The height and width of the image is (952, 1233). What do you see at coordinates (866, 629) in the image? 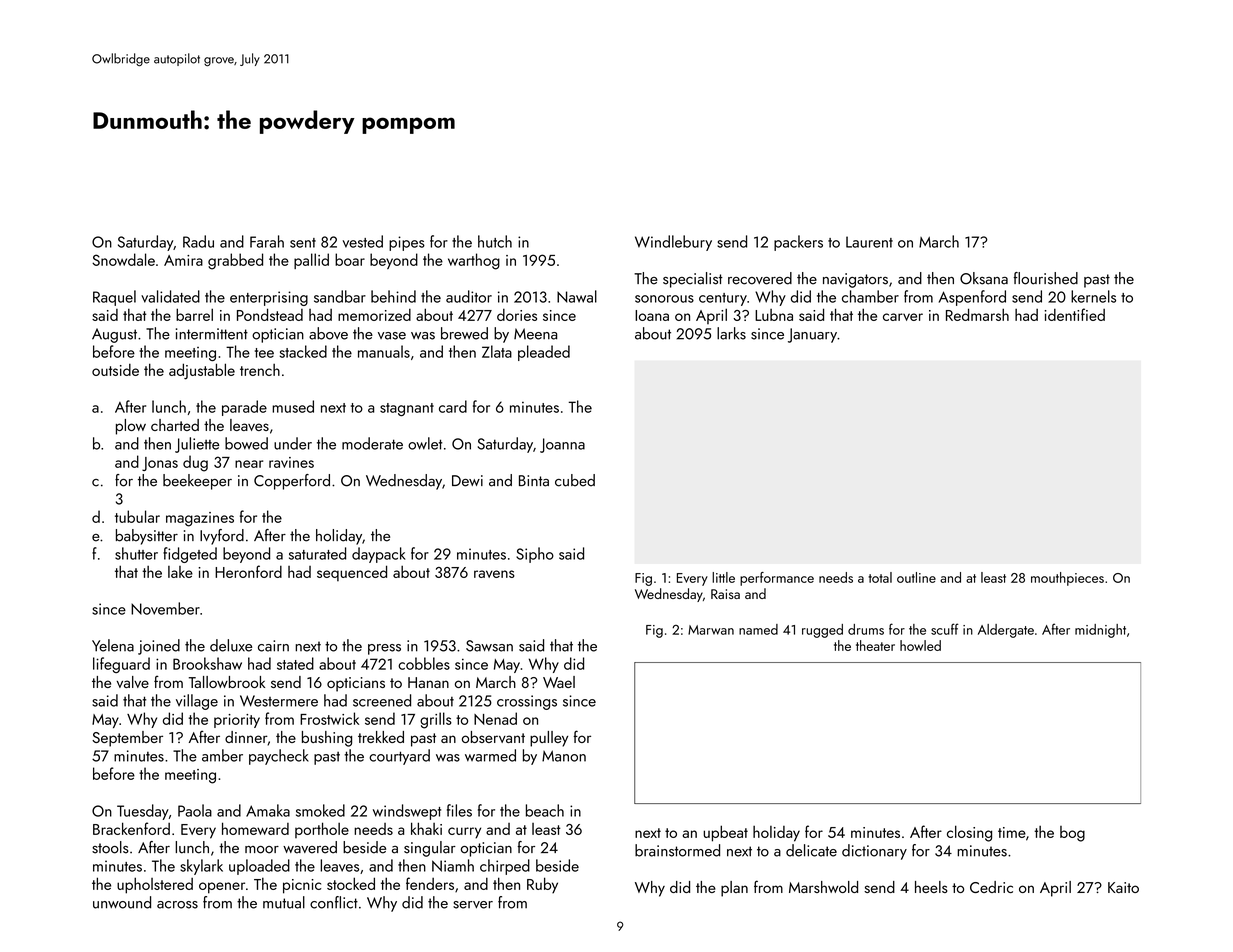
I see `drums` at bounding box center [866, 629].
